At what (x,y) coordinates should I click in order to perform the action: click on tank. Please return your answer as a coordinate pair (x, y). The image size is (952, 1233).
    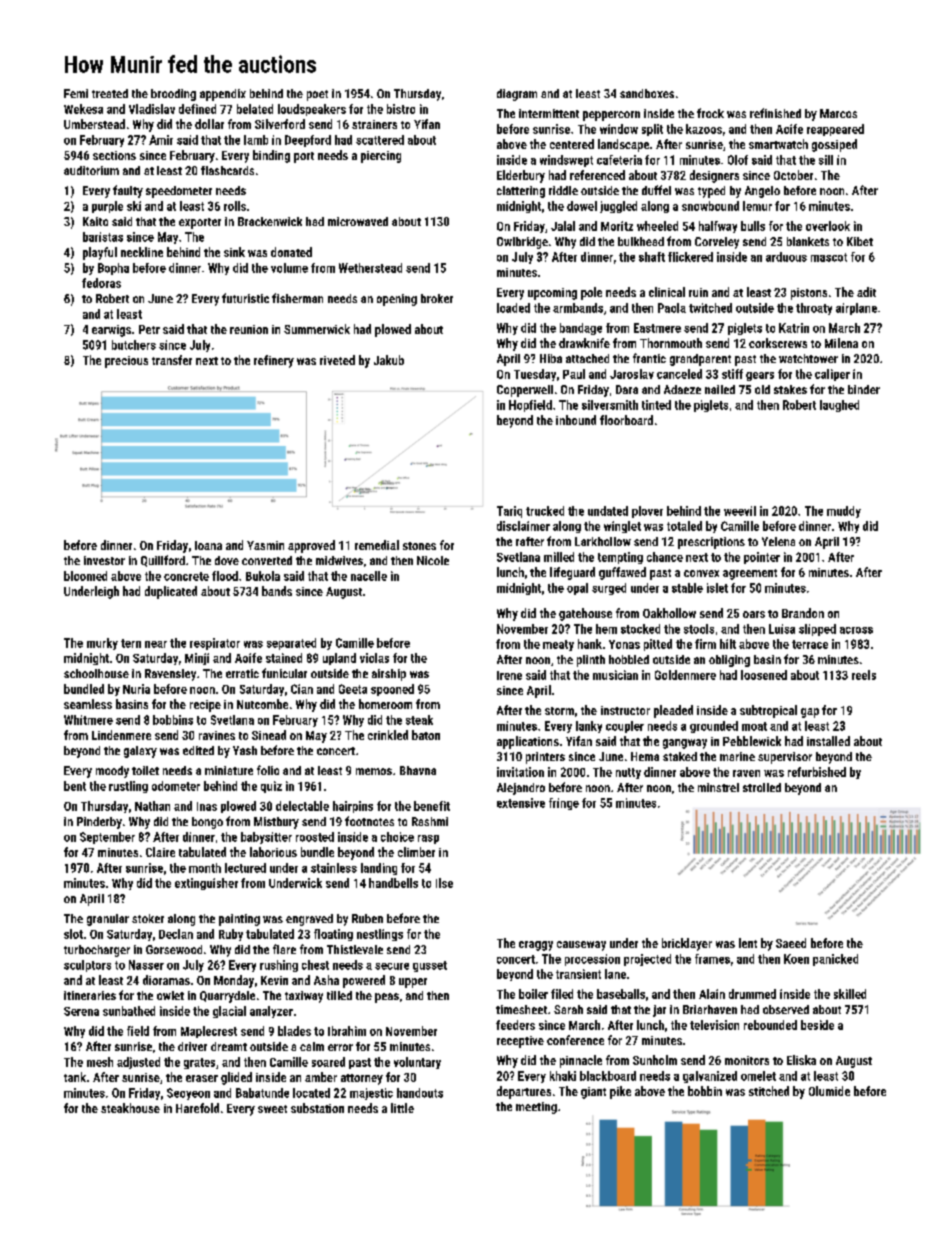
    Looking at the image, I should click on (75, 1077).
